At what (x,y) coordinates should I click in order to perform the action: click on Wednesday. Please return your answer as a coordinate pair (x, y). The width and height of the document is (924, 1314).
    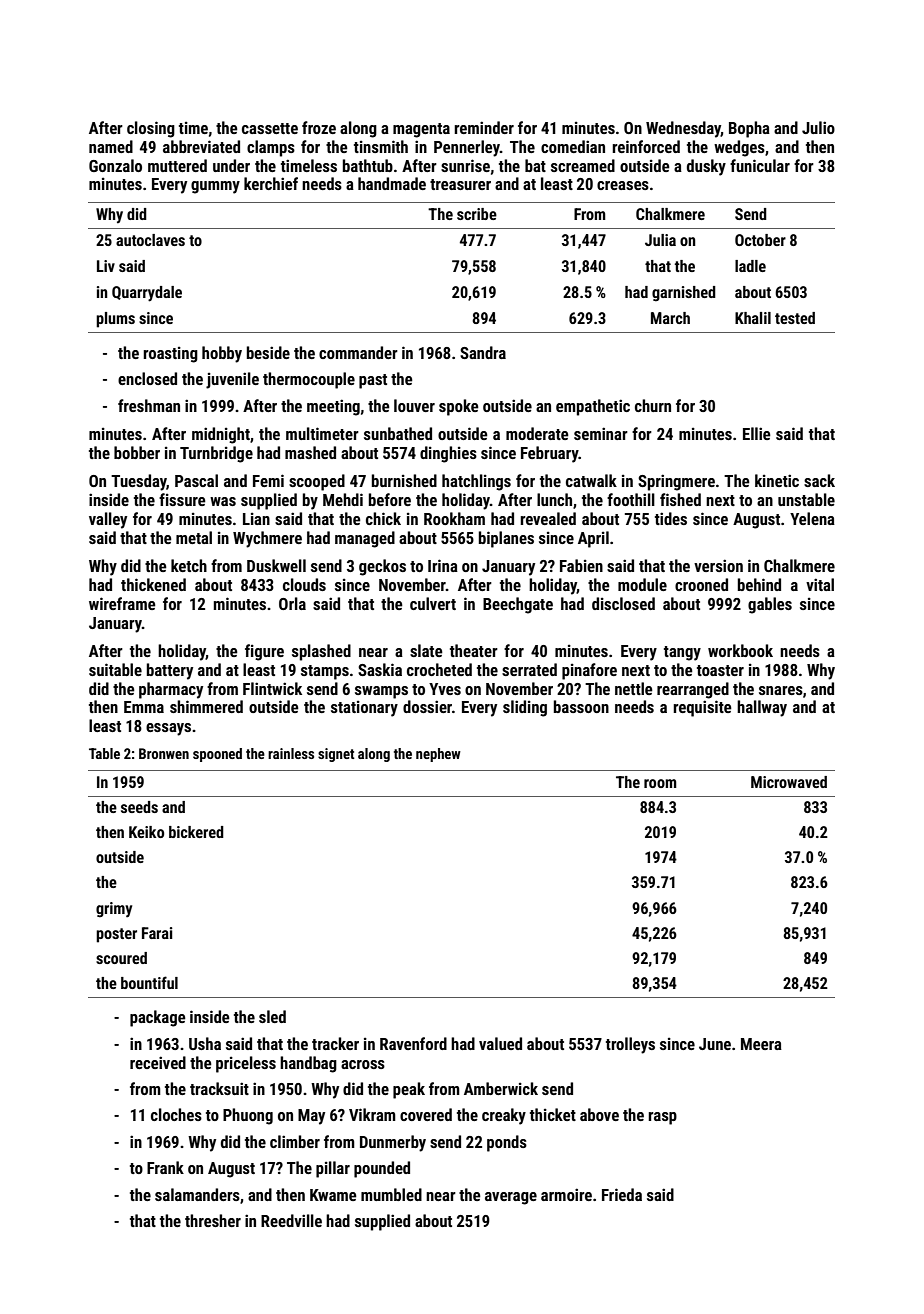
    Looking at the image, I should click on (683, 129).
